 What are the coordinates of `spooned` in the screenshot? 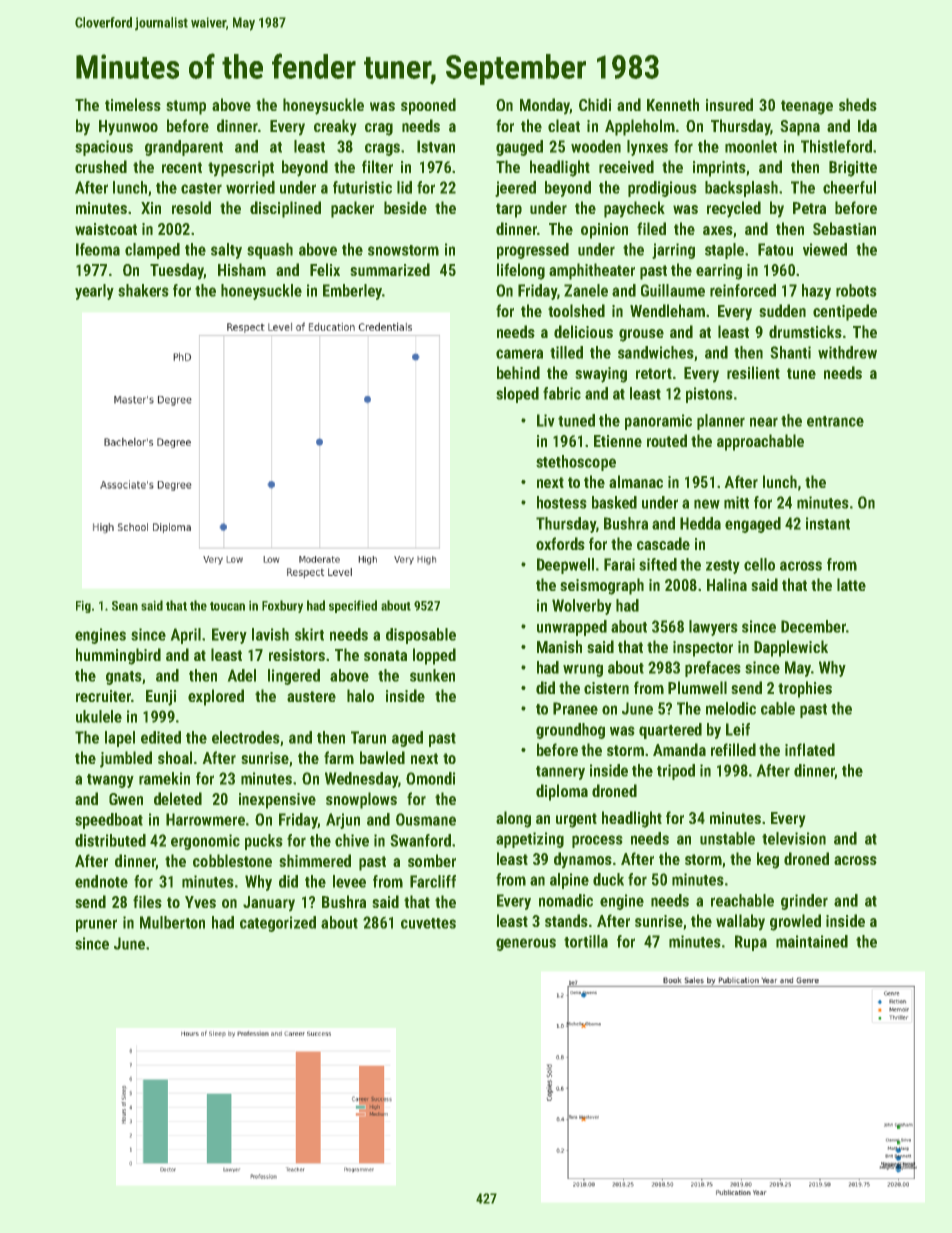 It's located at (428, 106).
